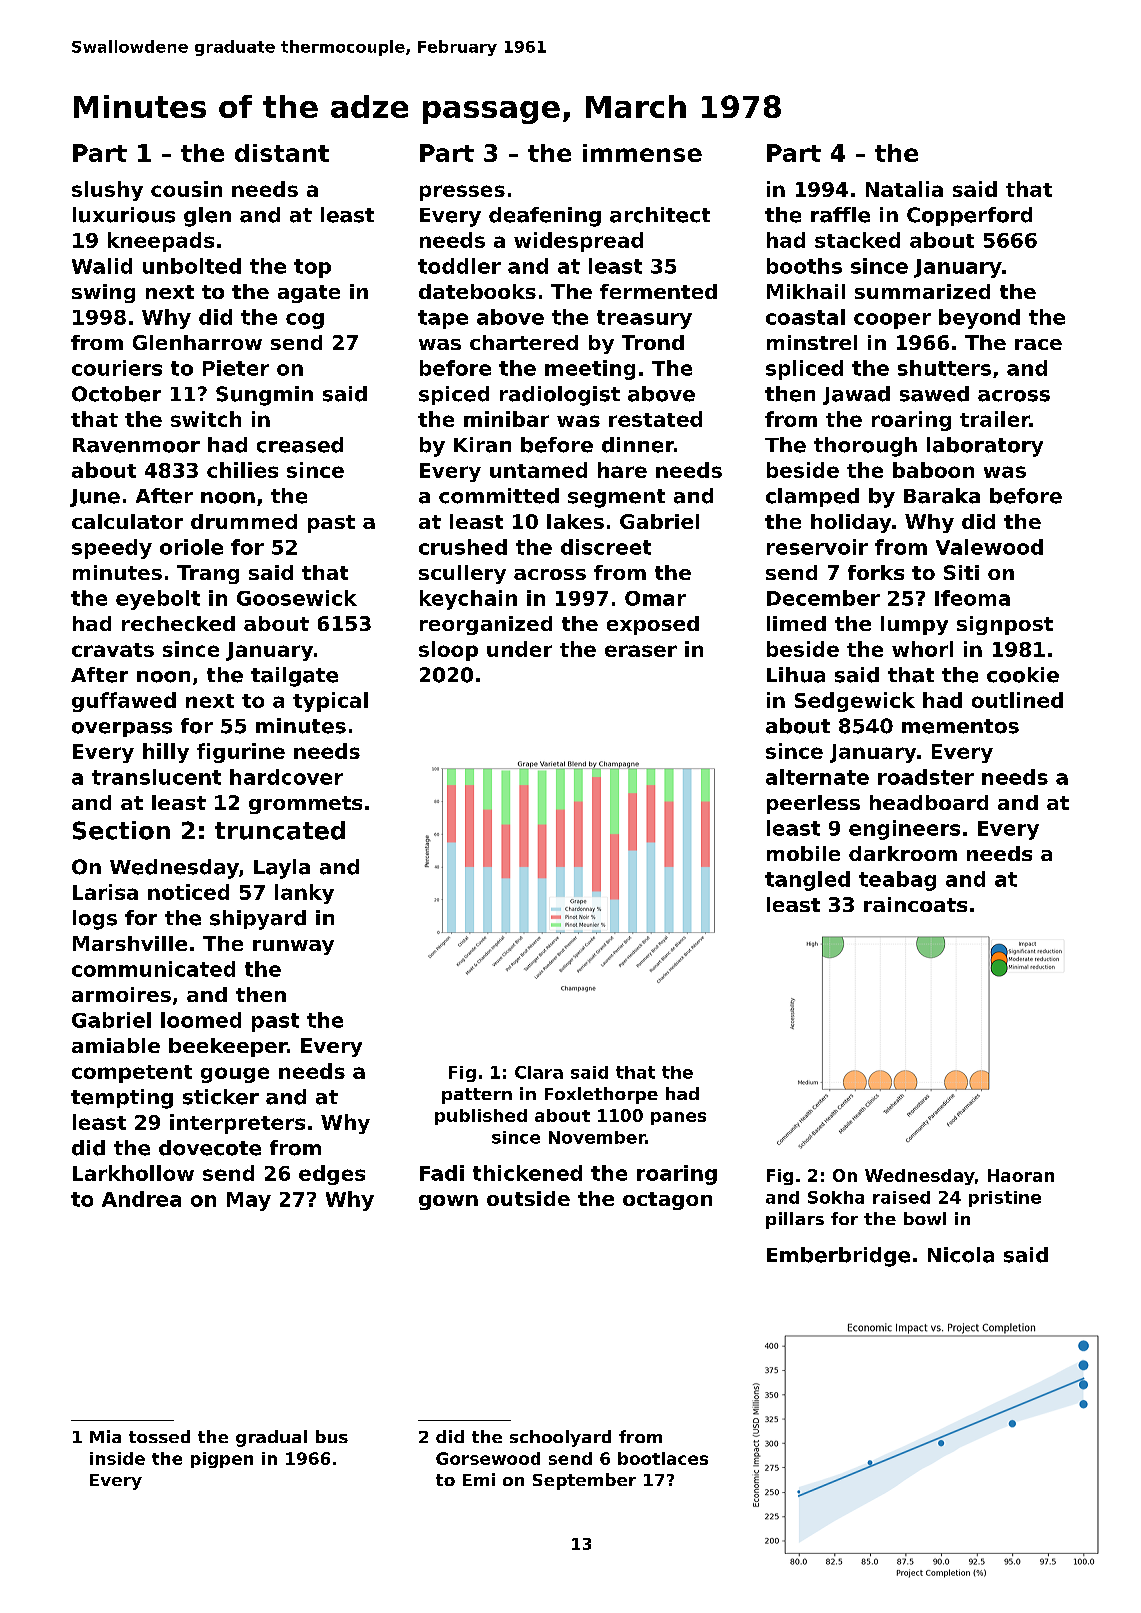 This screenshot has width=1141, height=1613. What do you see at coordinates (796, 675) in the screenshot?
I see `Lihua` at bounding box center [796, 675].
